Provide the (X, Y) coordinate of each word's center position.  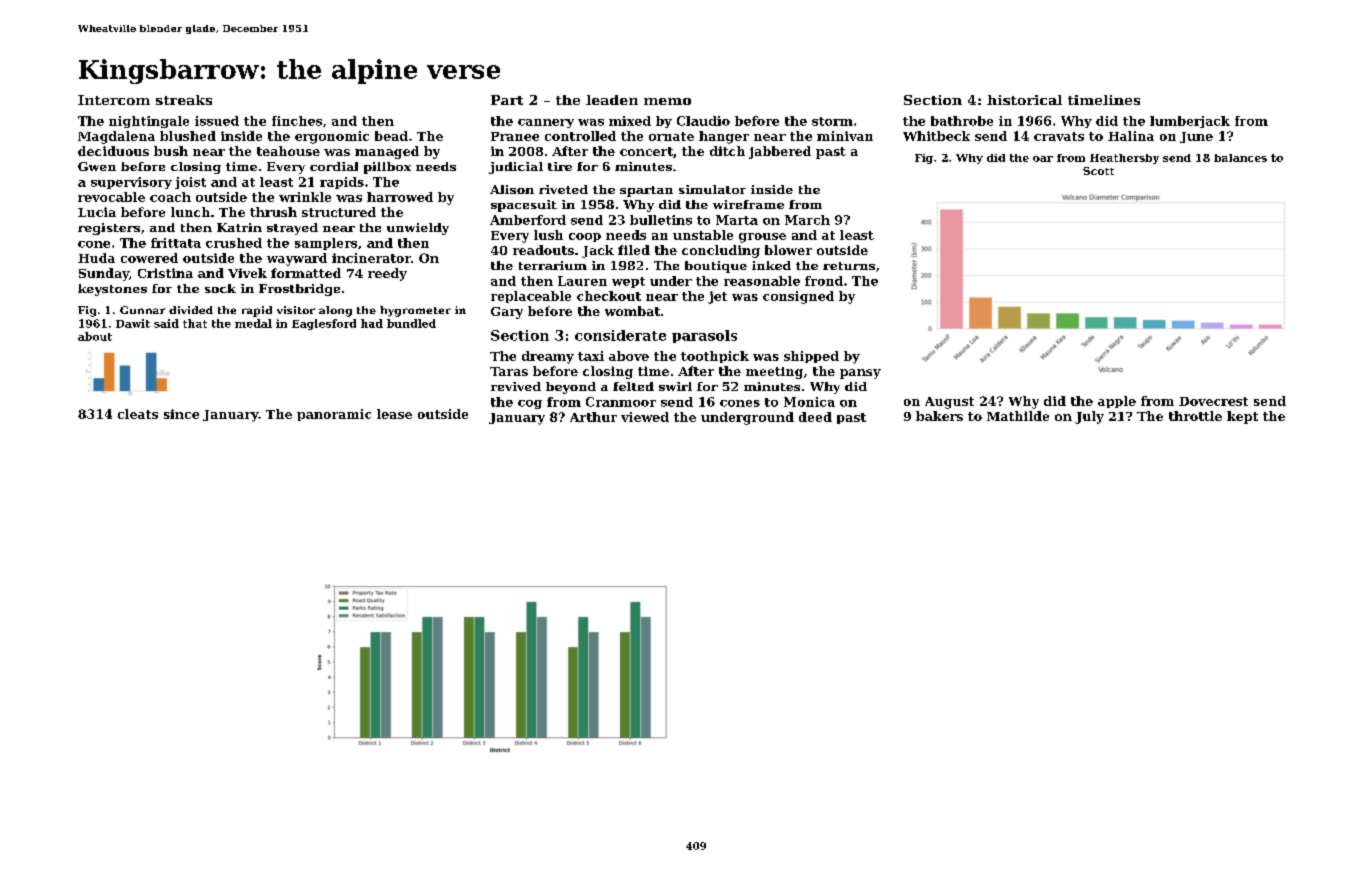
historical (1024, 100)
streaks (184, 100)
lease (394, 414)
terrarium (553, 265)
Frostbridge (299, 290)
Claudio (703, 121)
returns (849, 266)
